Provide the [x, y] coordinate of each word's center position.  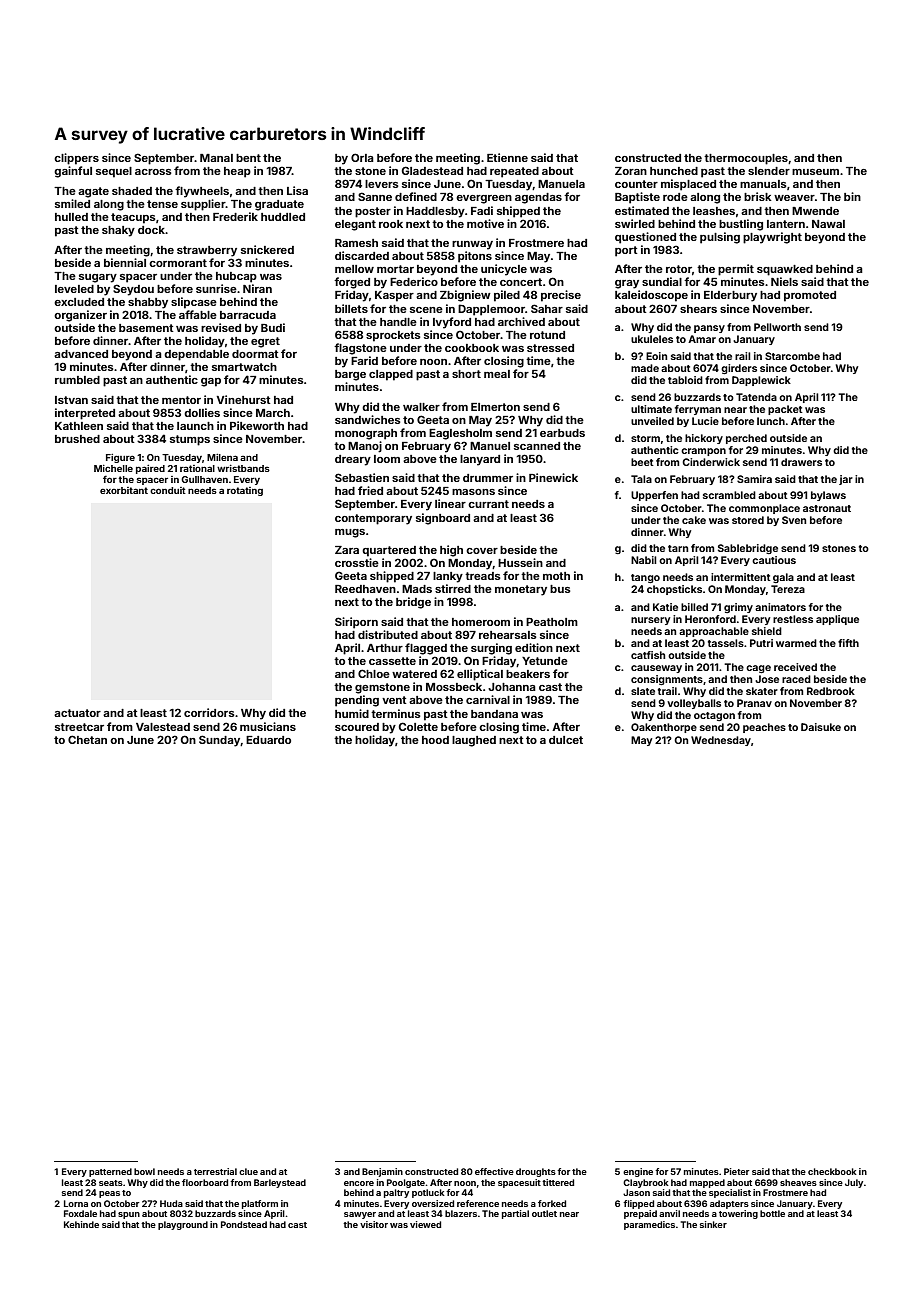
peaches [764, 728]
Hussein [520, 562]
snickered [267, 249]
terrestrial [215, 1171]
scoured [357, 727]
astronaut [827, 508]
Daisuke [821, 727]
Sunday [220, 741]
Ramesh [356, 243]
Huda [171, 1203]
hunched [674, 171]
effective [494, 1171]
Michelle [113, 468]
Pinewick [553, 477]
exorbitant [124, 490]
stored [748, 520]
